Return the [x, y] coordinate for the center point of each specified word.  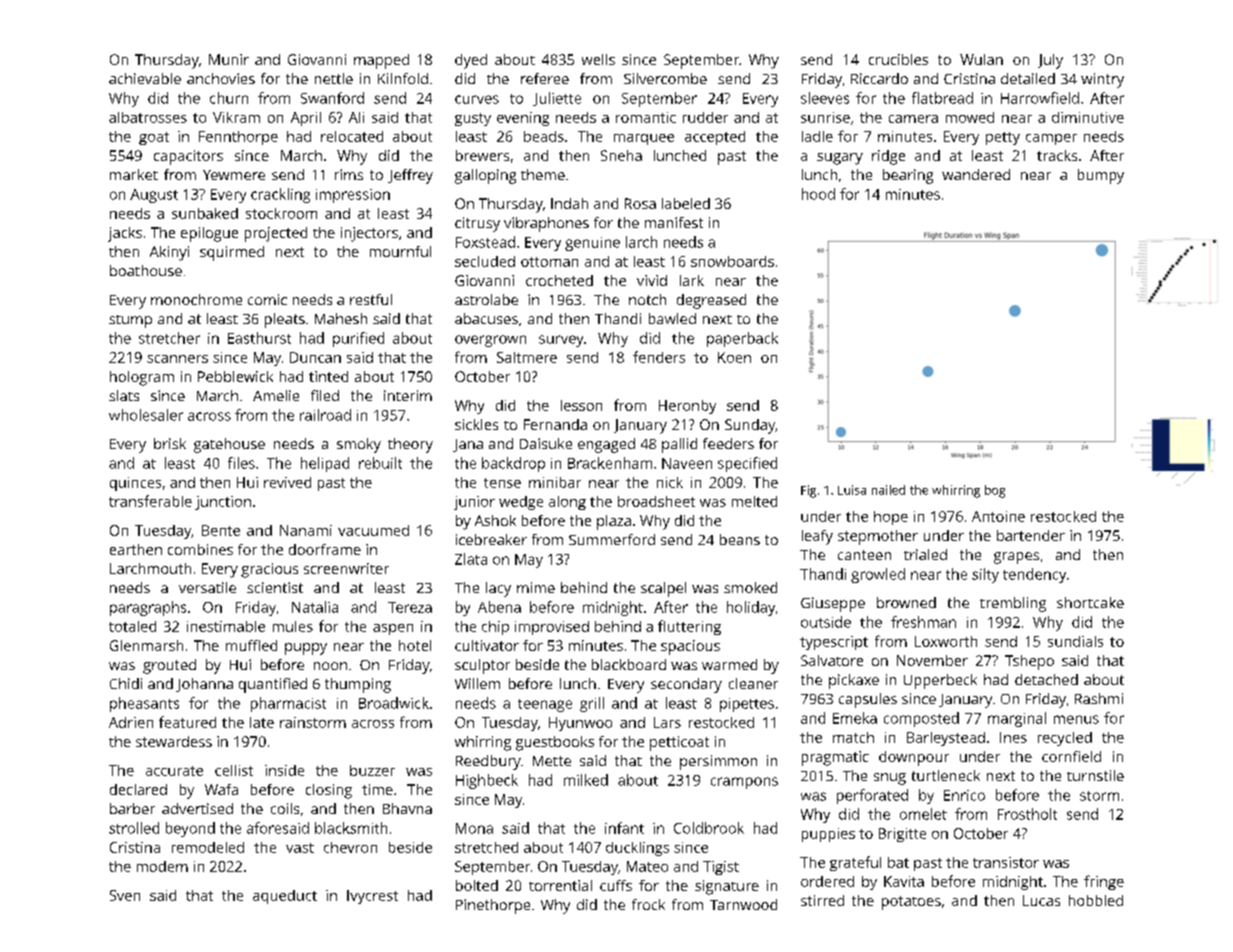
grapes [1016, 558]
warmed [729, 664]
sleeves [825, 98]
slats [124, 395]
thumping [358, 685]
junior [474, 503]
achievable [145, 78]
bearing [908, 176]
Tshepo [1029, 662]
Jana [468, 445]
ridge [888, 157]
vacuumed [373, 530]
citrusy [477, 224]
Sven [125, 895]
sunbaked [205, 213]
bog [995, 491]
